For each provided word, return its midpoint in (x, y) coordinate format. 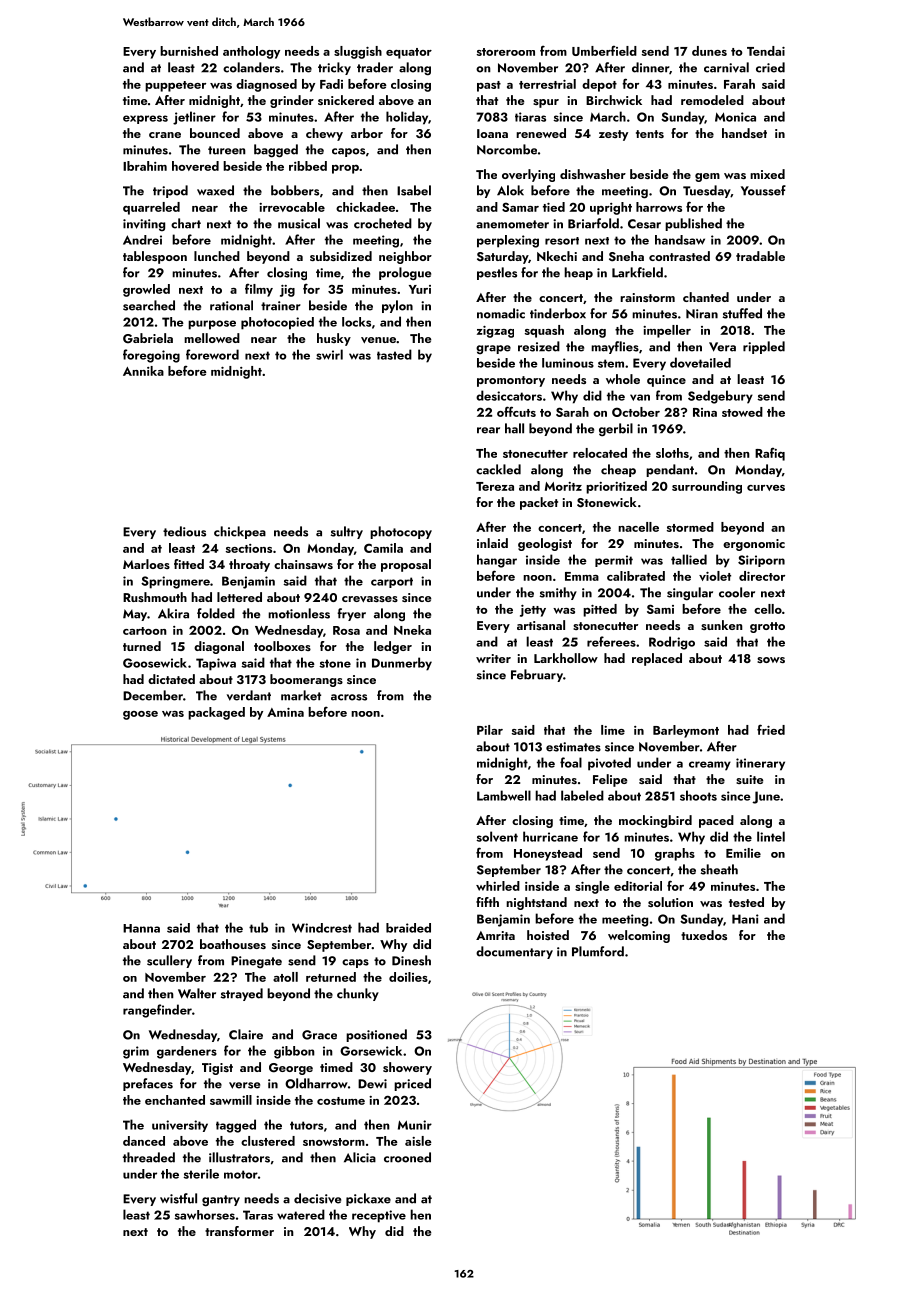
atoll (285, 977)
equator (409, 53)
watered (301, 1214)
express (145, 119)
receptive (379, 1216)
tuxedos (704, 935)
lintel (771, 836)
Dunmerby (402, 664)
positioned (376, 1035)
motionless (299, 613)
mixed (767, 174)
